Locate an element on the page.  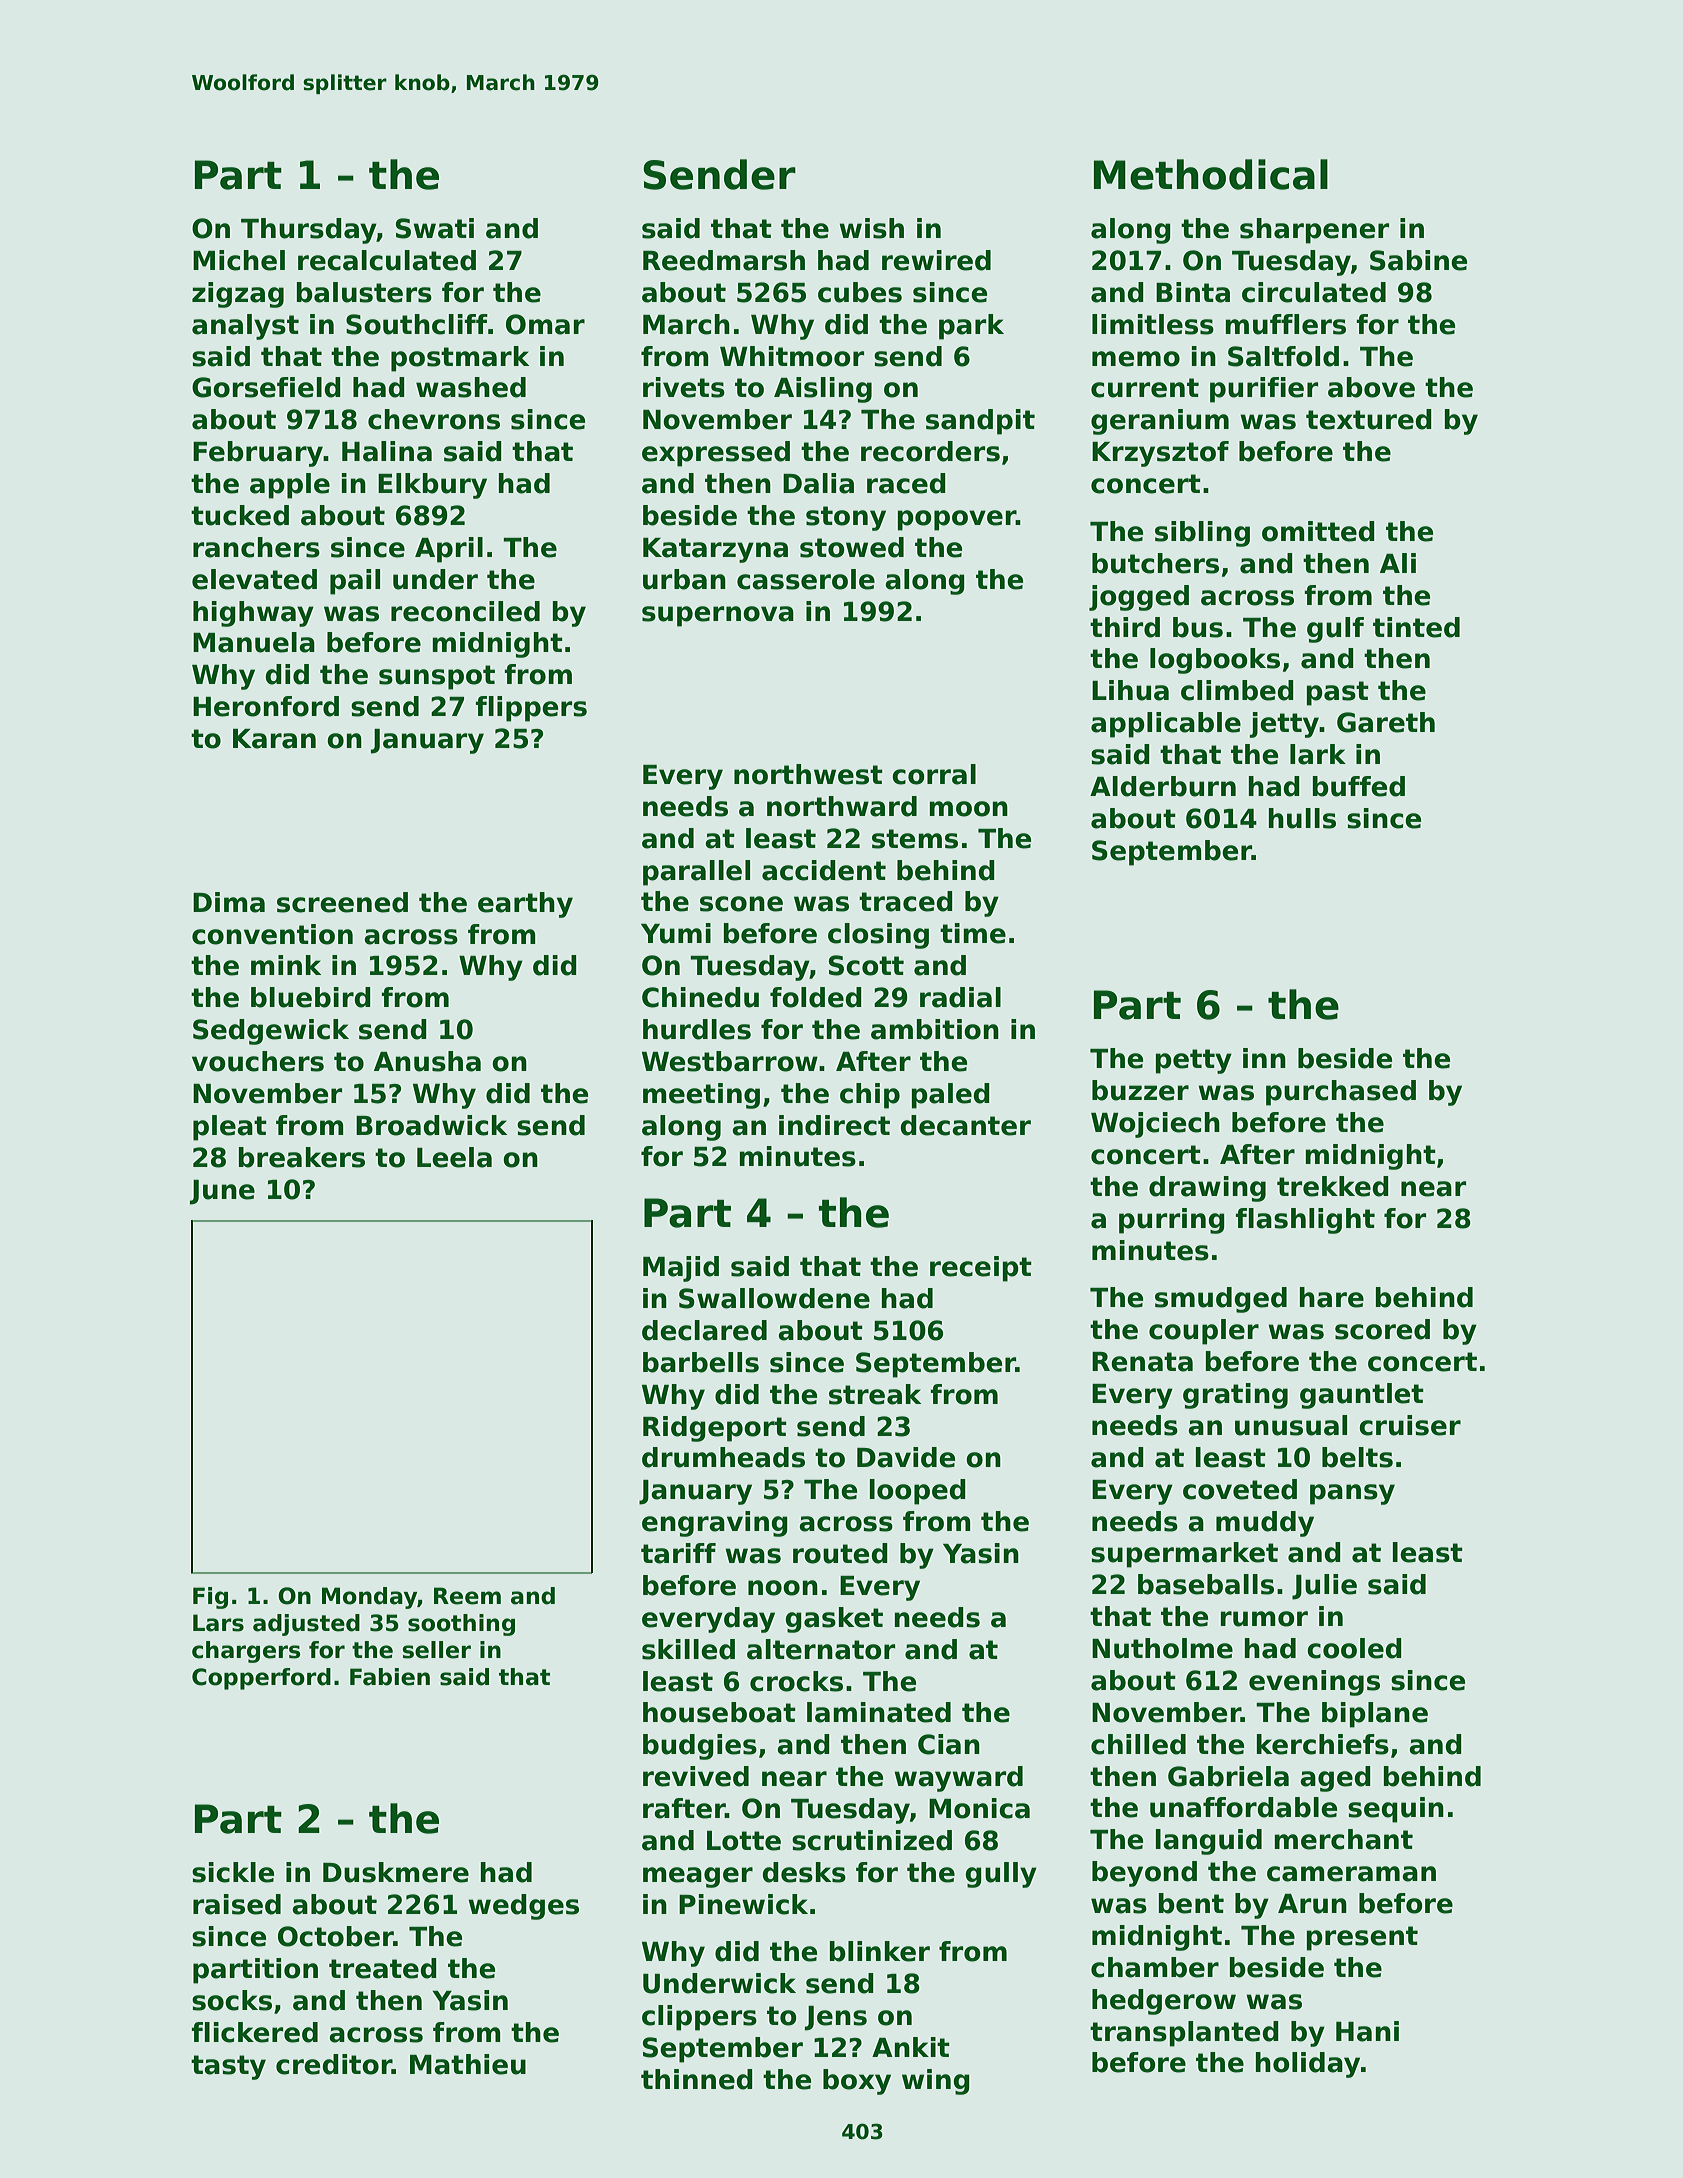
Methodical is located at coordinates (1211, 174).
